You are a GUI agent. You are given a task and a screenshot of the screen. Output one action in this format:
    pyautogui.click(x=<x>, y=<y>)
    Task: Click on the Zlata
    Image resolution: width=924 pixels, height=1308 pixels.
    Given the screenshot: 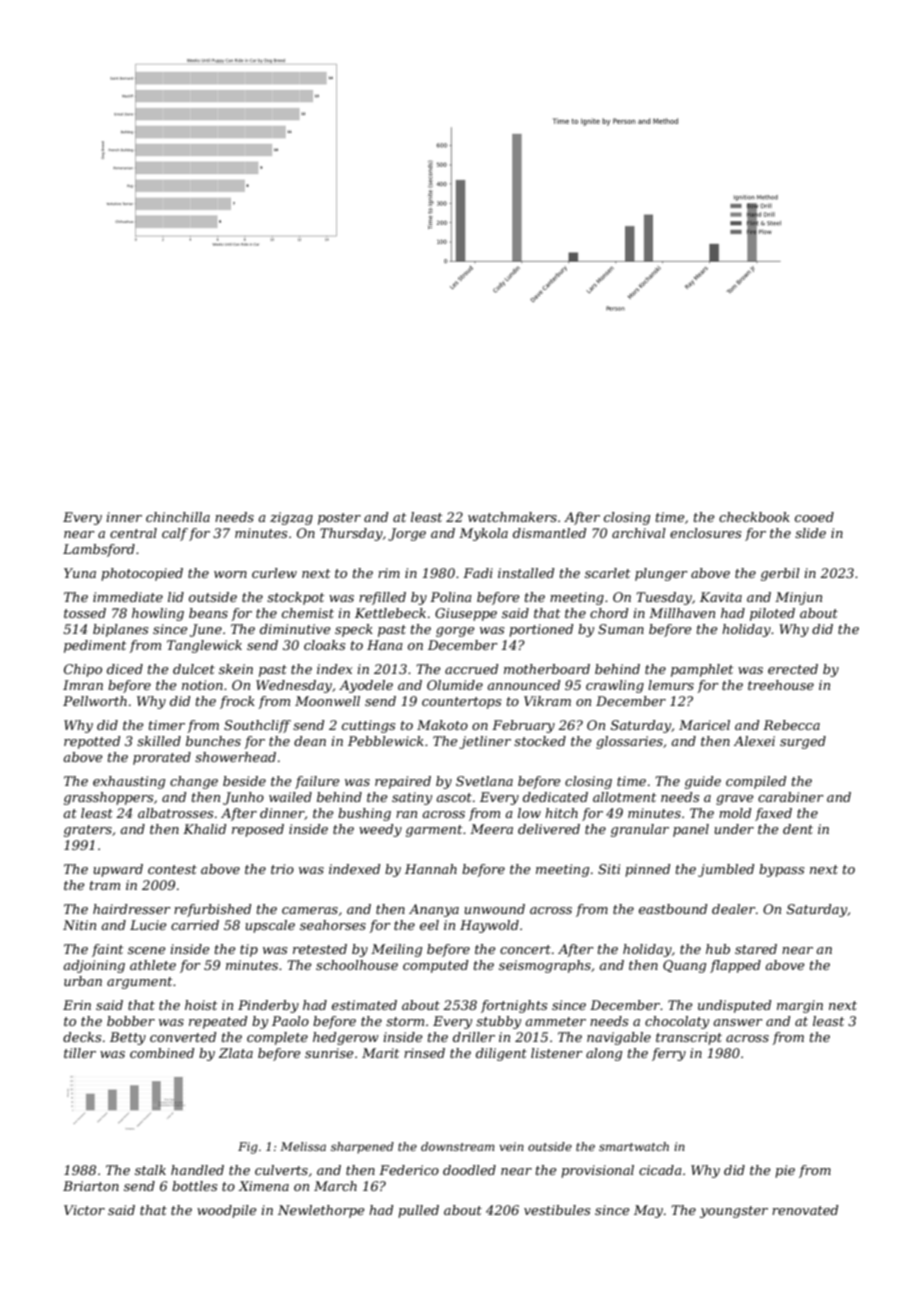 What is the action you would take?
    pyautogui.click(x=236, y=1053)
